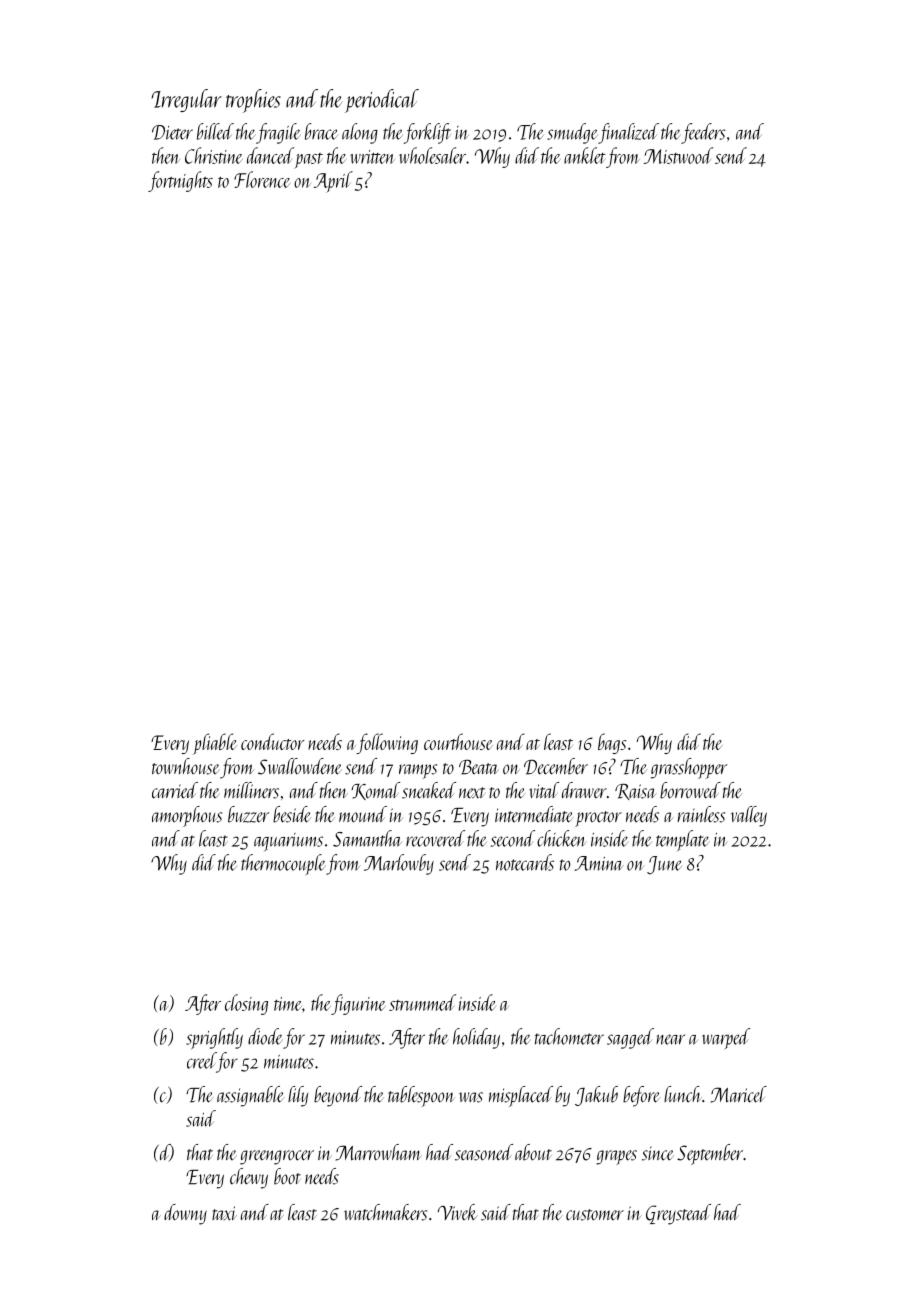 This screenshot has width=924, height=1311. What do you see at coordinates (422, 1002) in the screenshot?
I see `strummed` at bounding box center [422, 1002].
